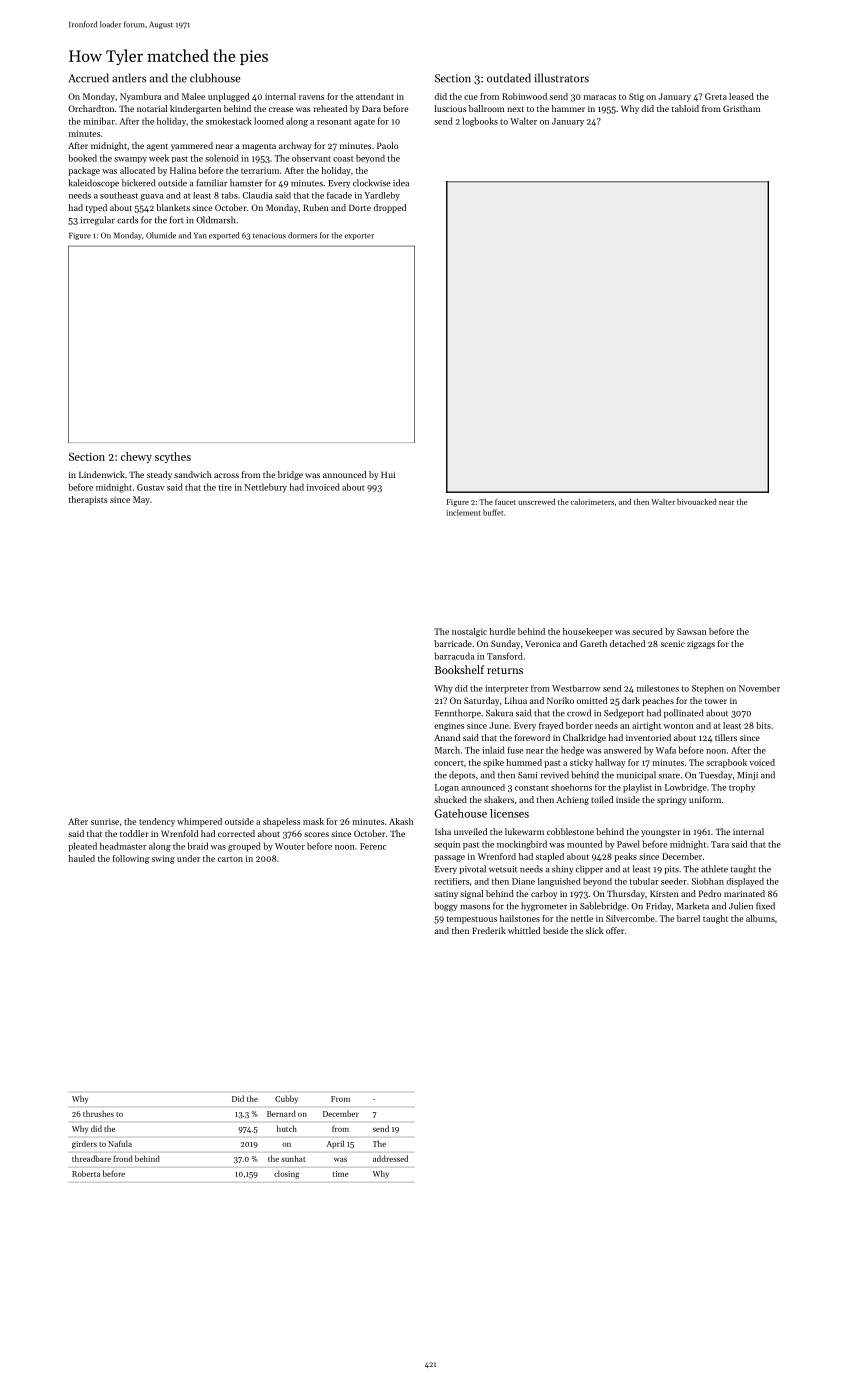 This screenshot has width=849, height=1400. What do you see at coordinates (636, 97) in the screenshot?
I see `Stig` at bounding box center [636, 97].
